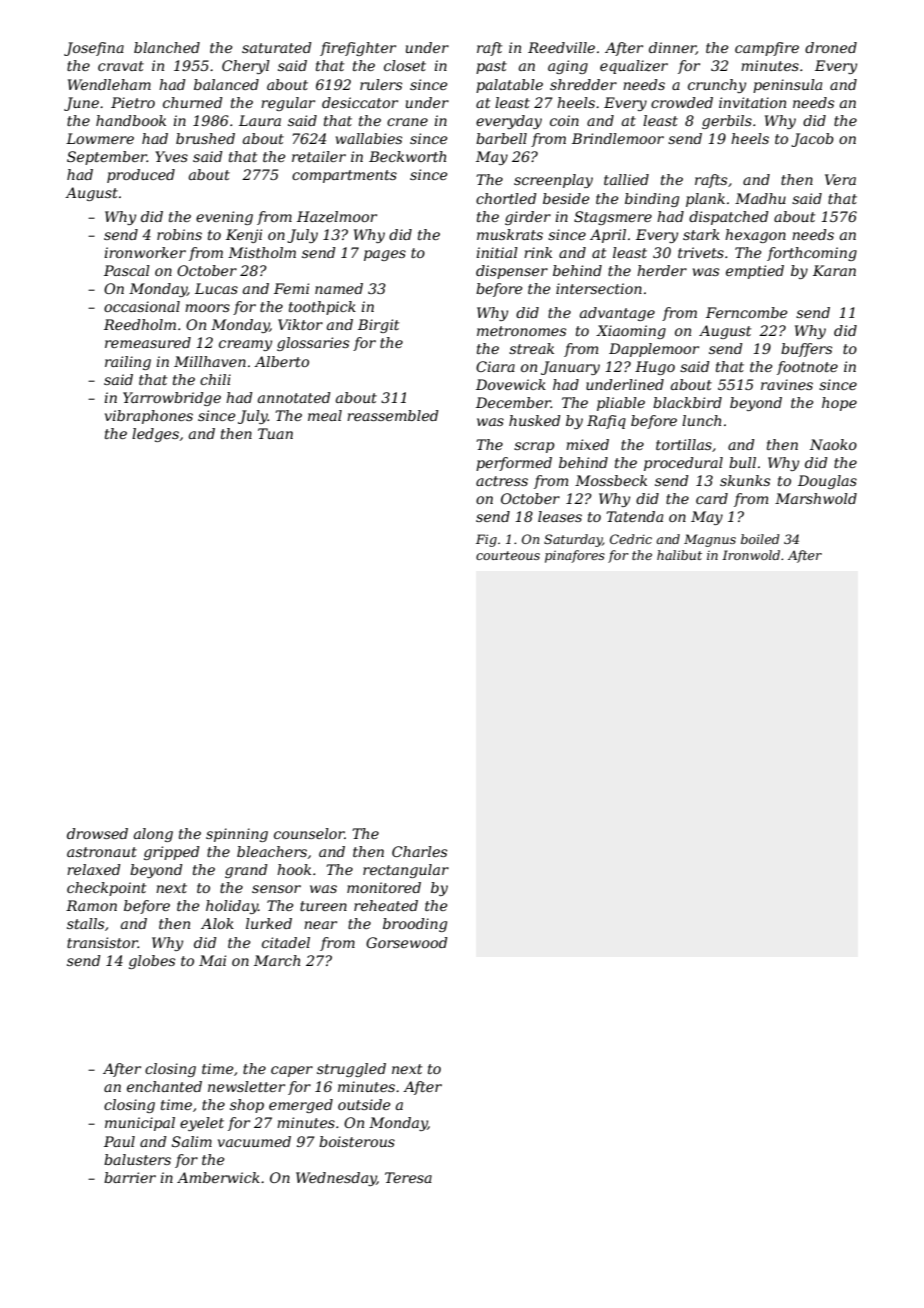 The image size is (924, 1308). What do you see at coordinates (272, 851) in the screenshot?
I see `bleachers` at bounding box center [272, 851].
